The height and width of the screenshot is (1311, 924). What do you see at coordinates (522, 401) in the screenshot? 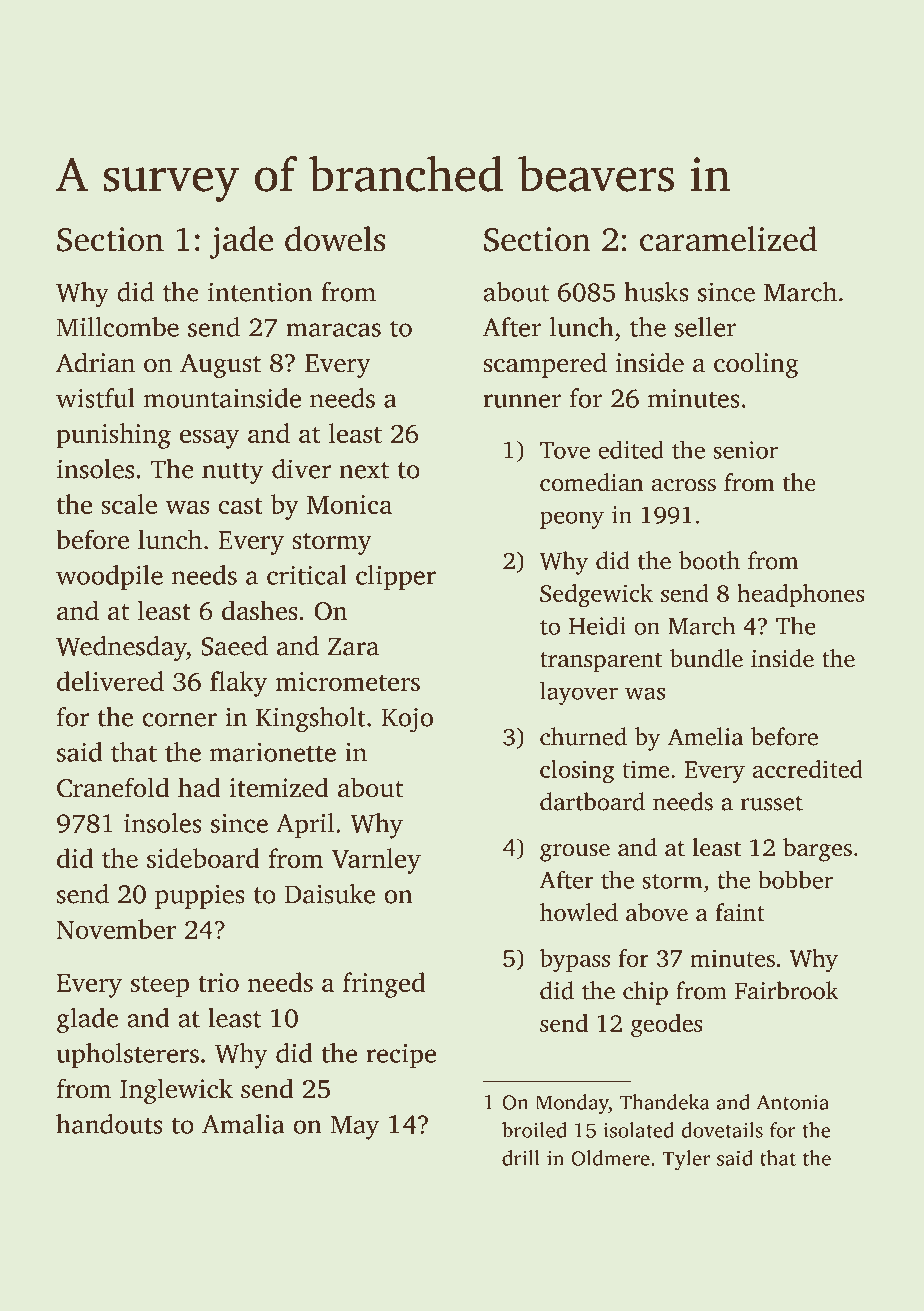
I see `runner` at bounding box center [522, 401].
